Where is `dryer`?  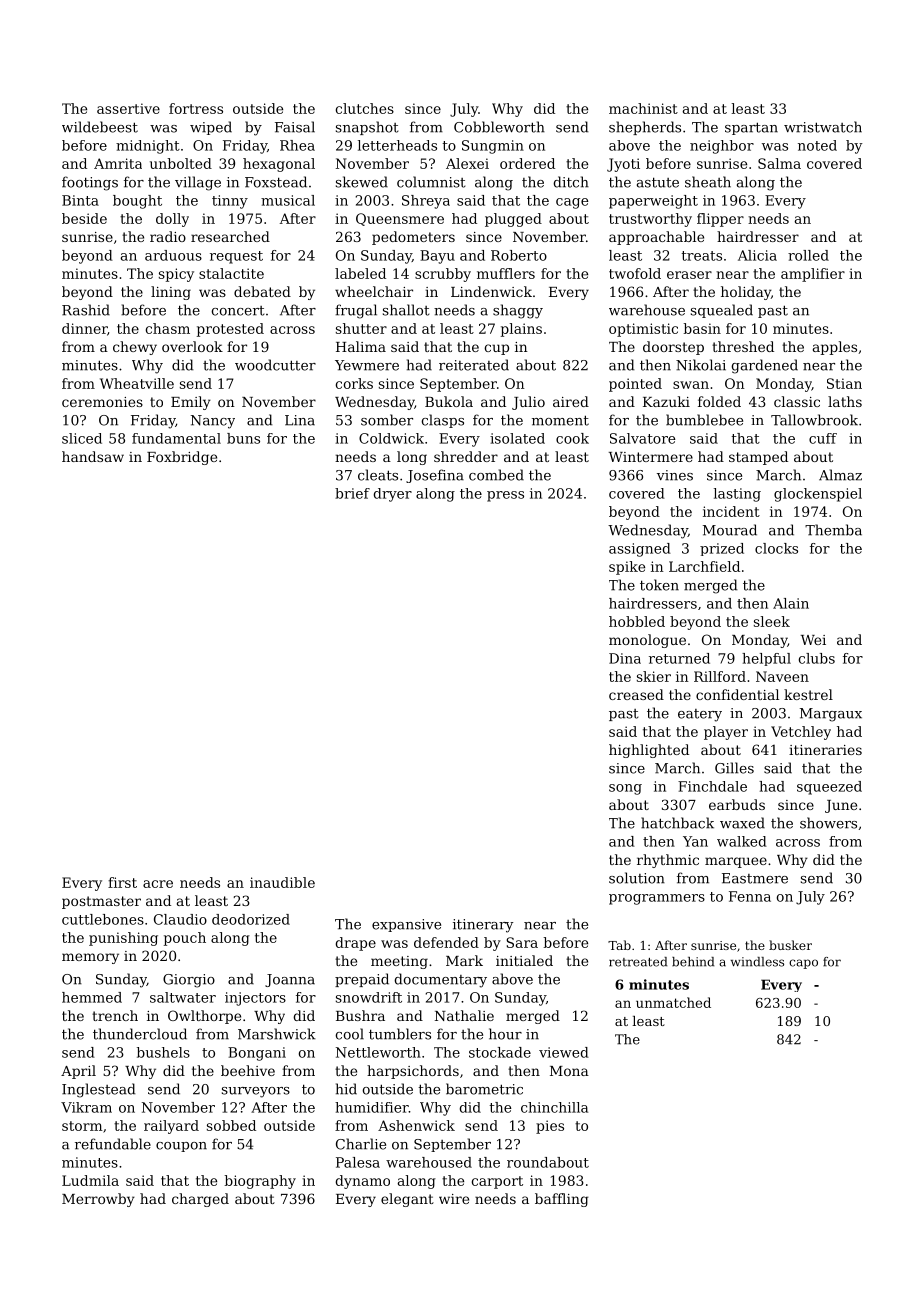
dryer is located at coordinates (393, 495).
